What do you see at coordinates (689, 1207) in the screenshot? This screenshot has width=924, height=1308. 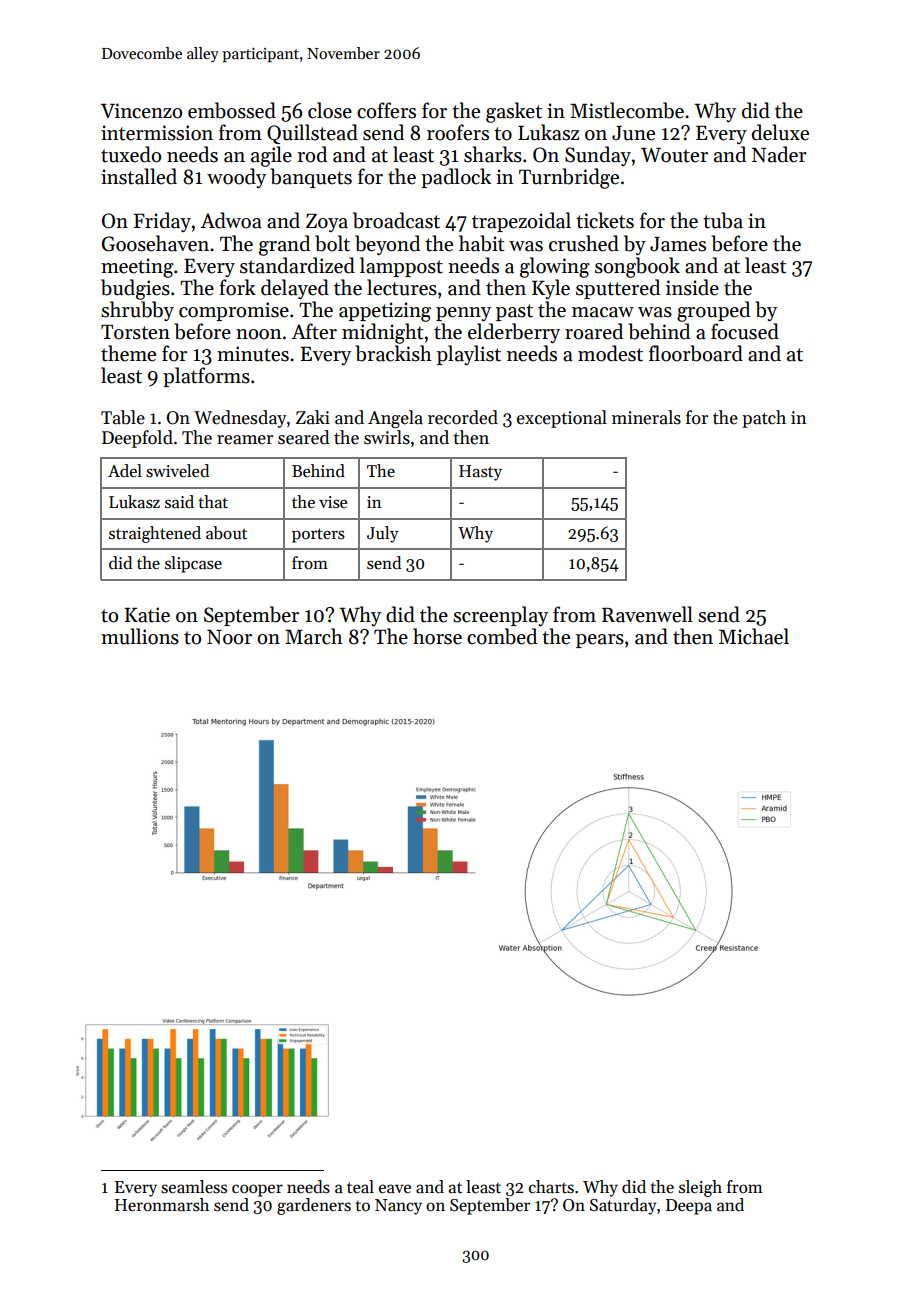 I see `Deepa` at bounding box center [689, 1207].
